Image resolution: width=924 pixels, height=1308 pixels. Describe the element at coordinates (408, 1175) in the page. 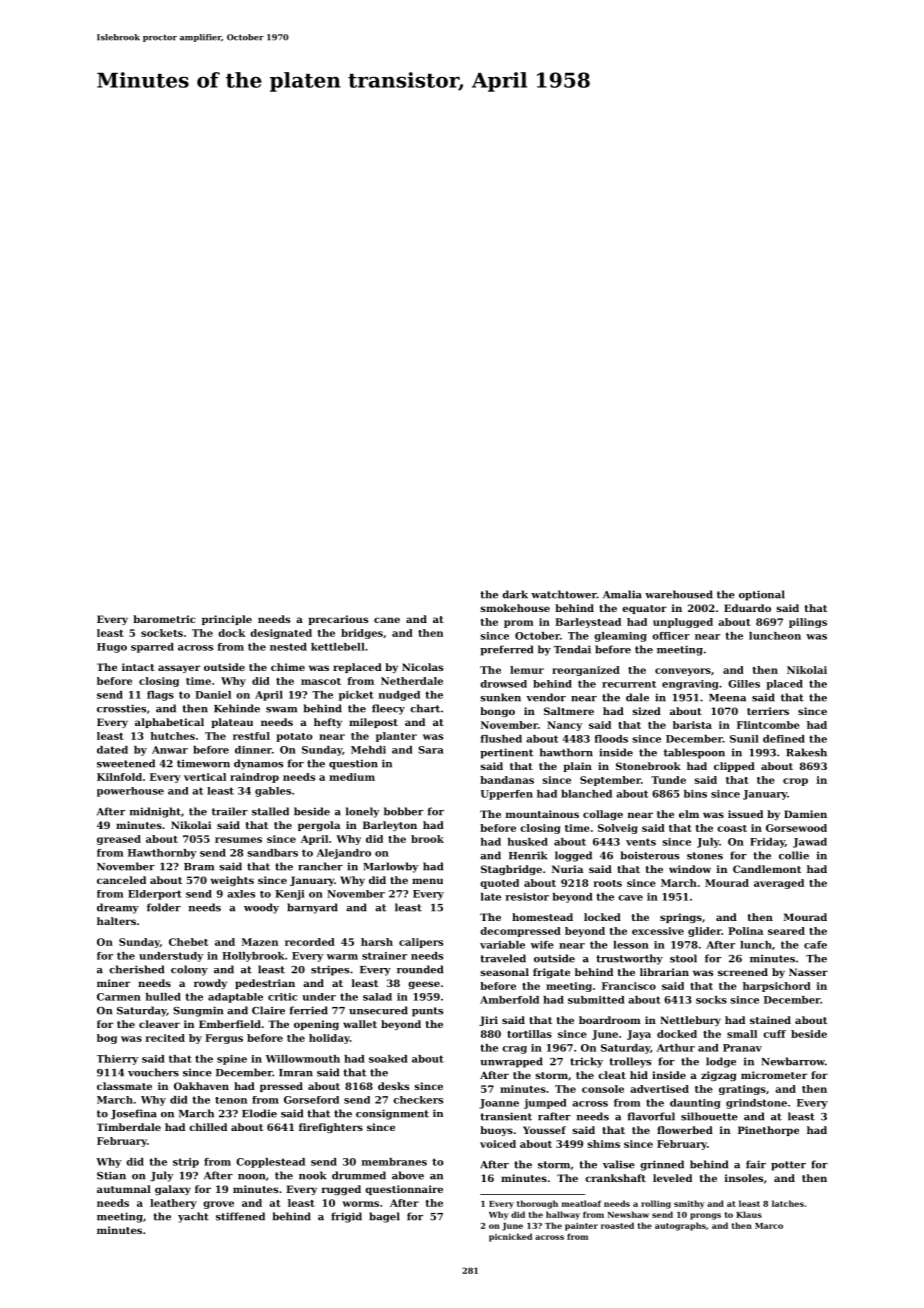

I see `above` at that location.
